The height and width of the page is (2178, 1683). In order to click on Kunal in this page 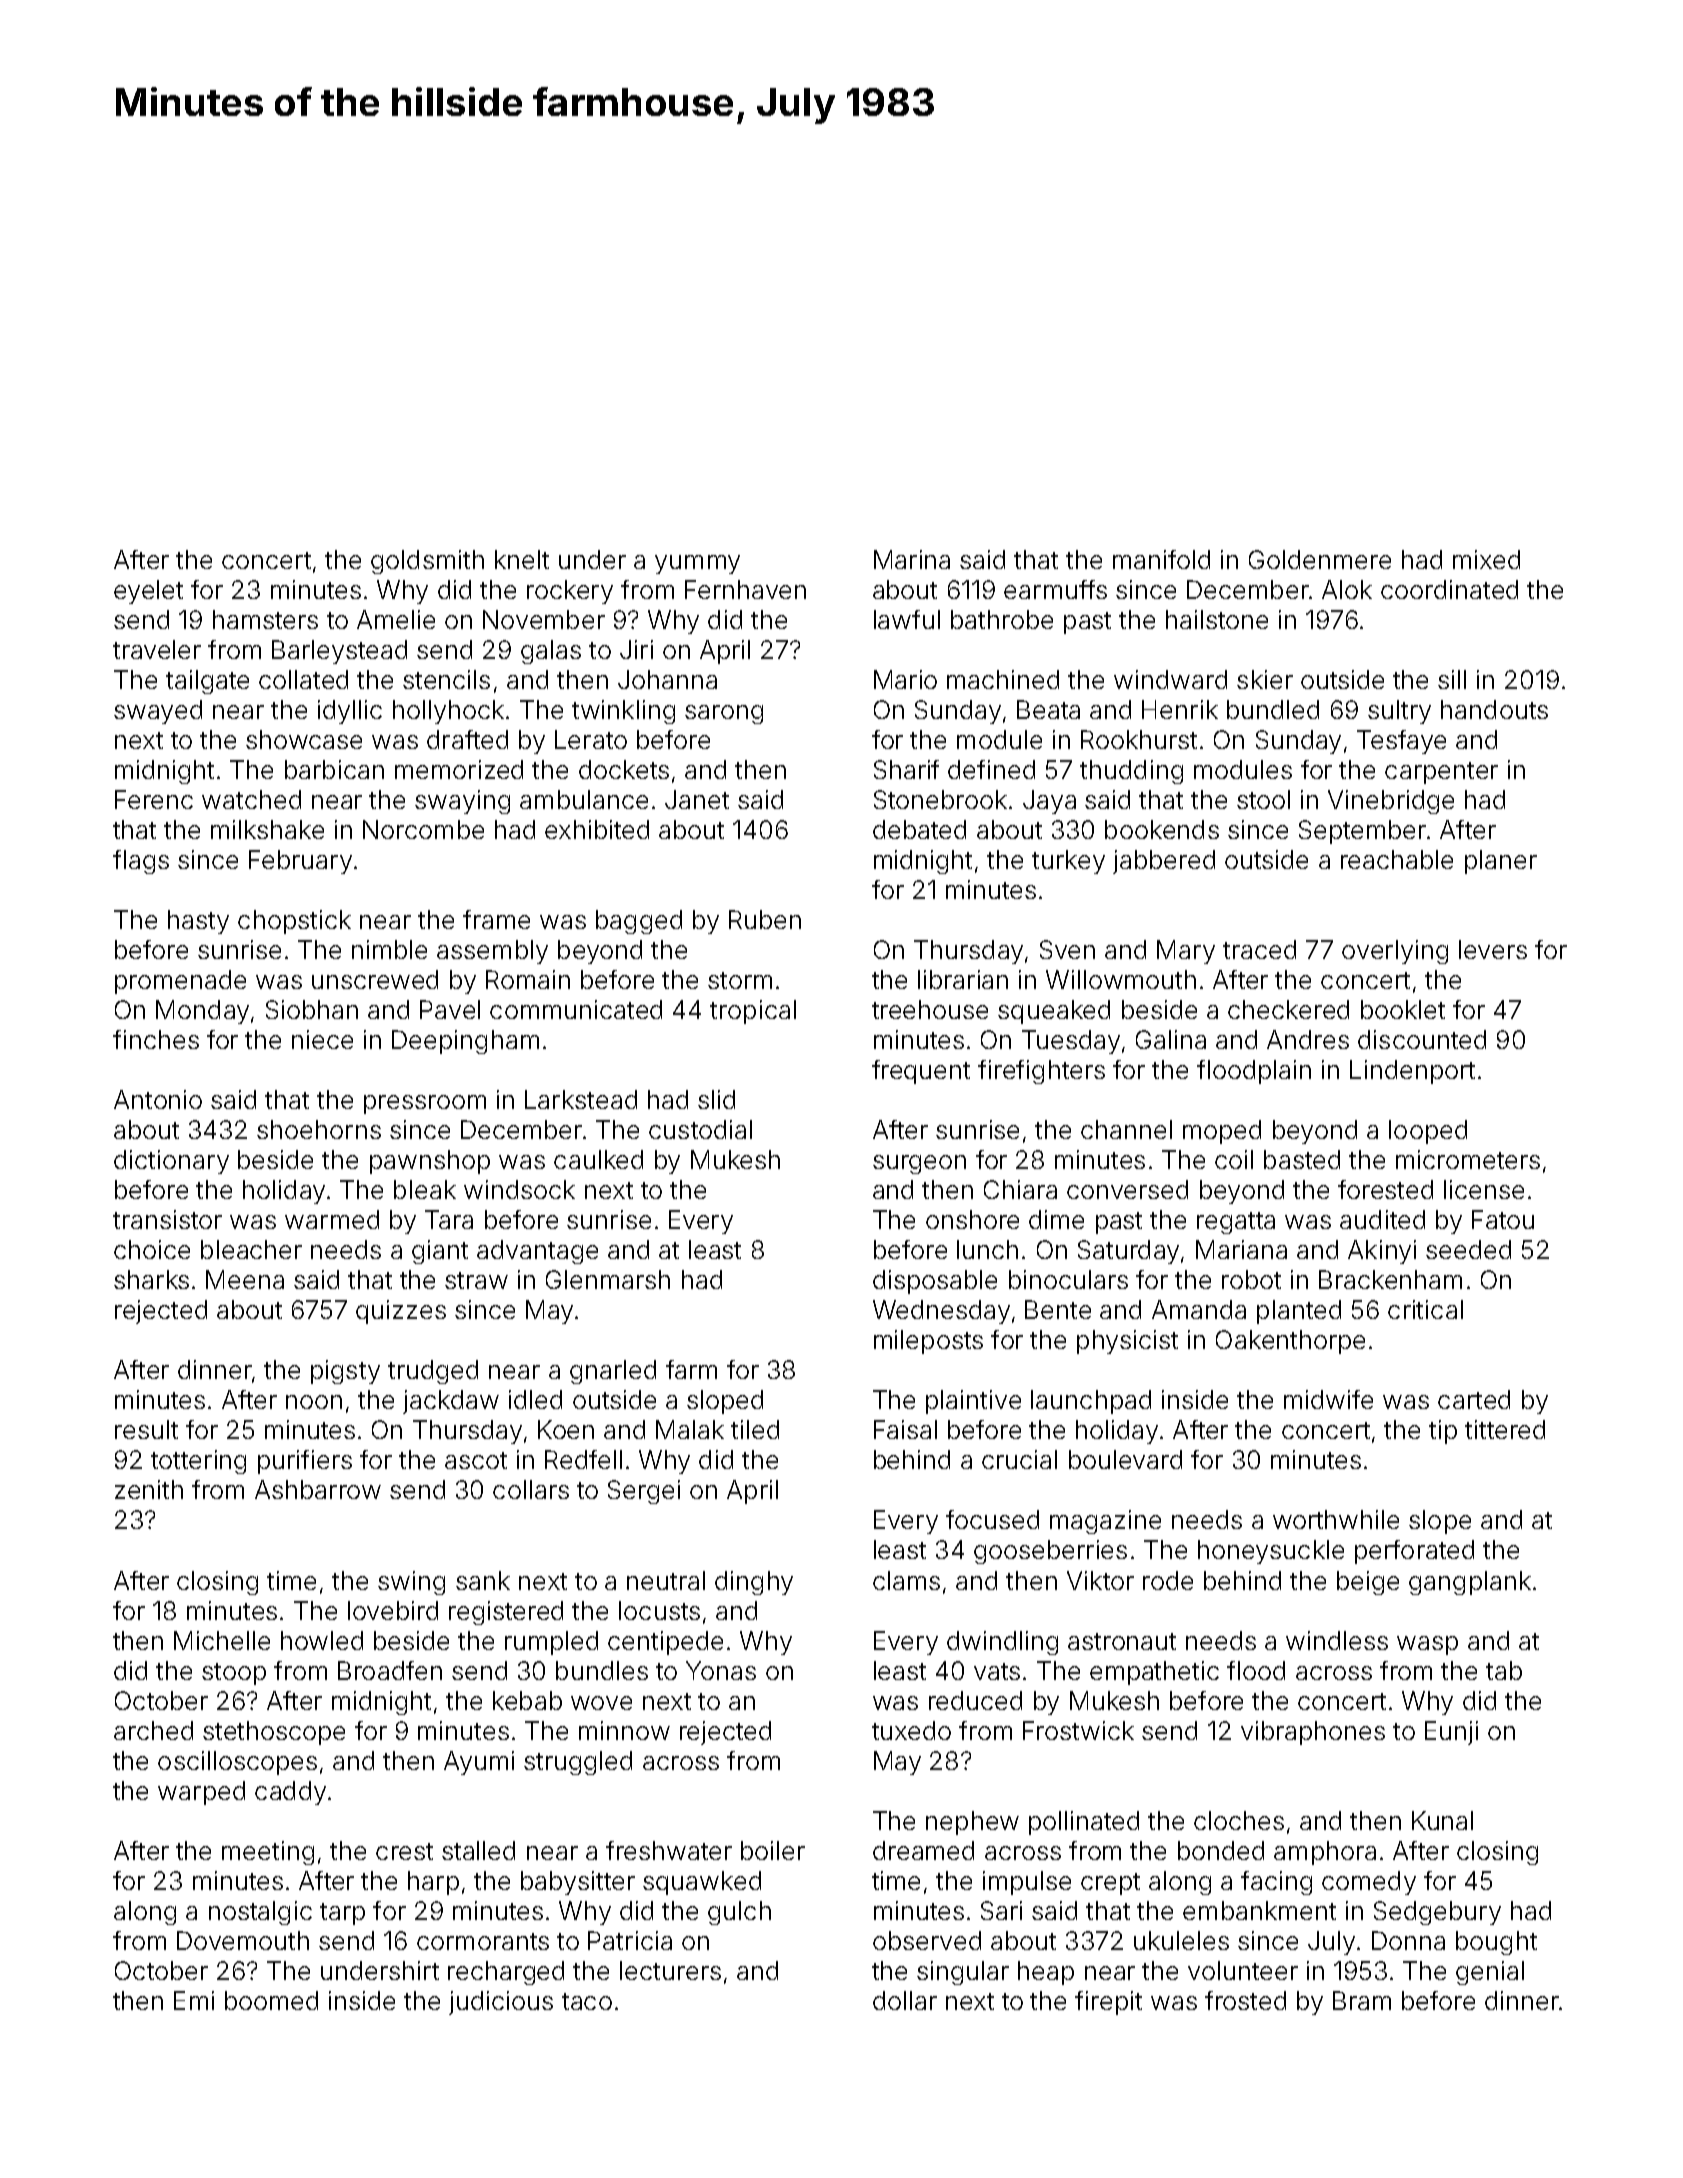, I will do `click(1442, 1820)`.
